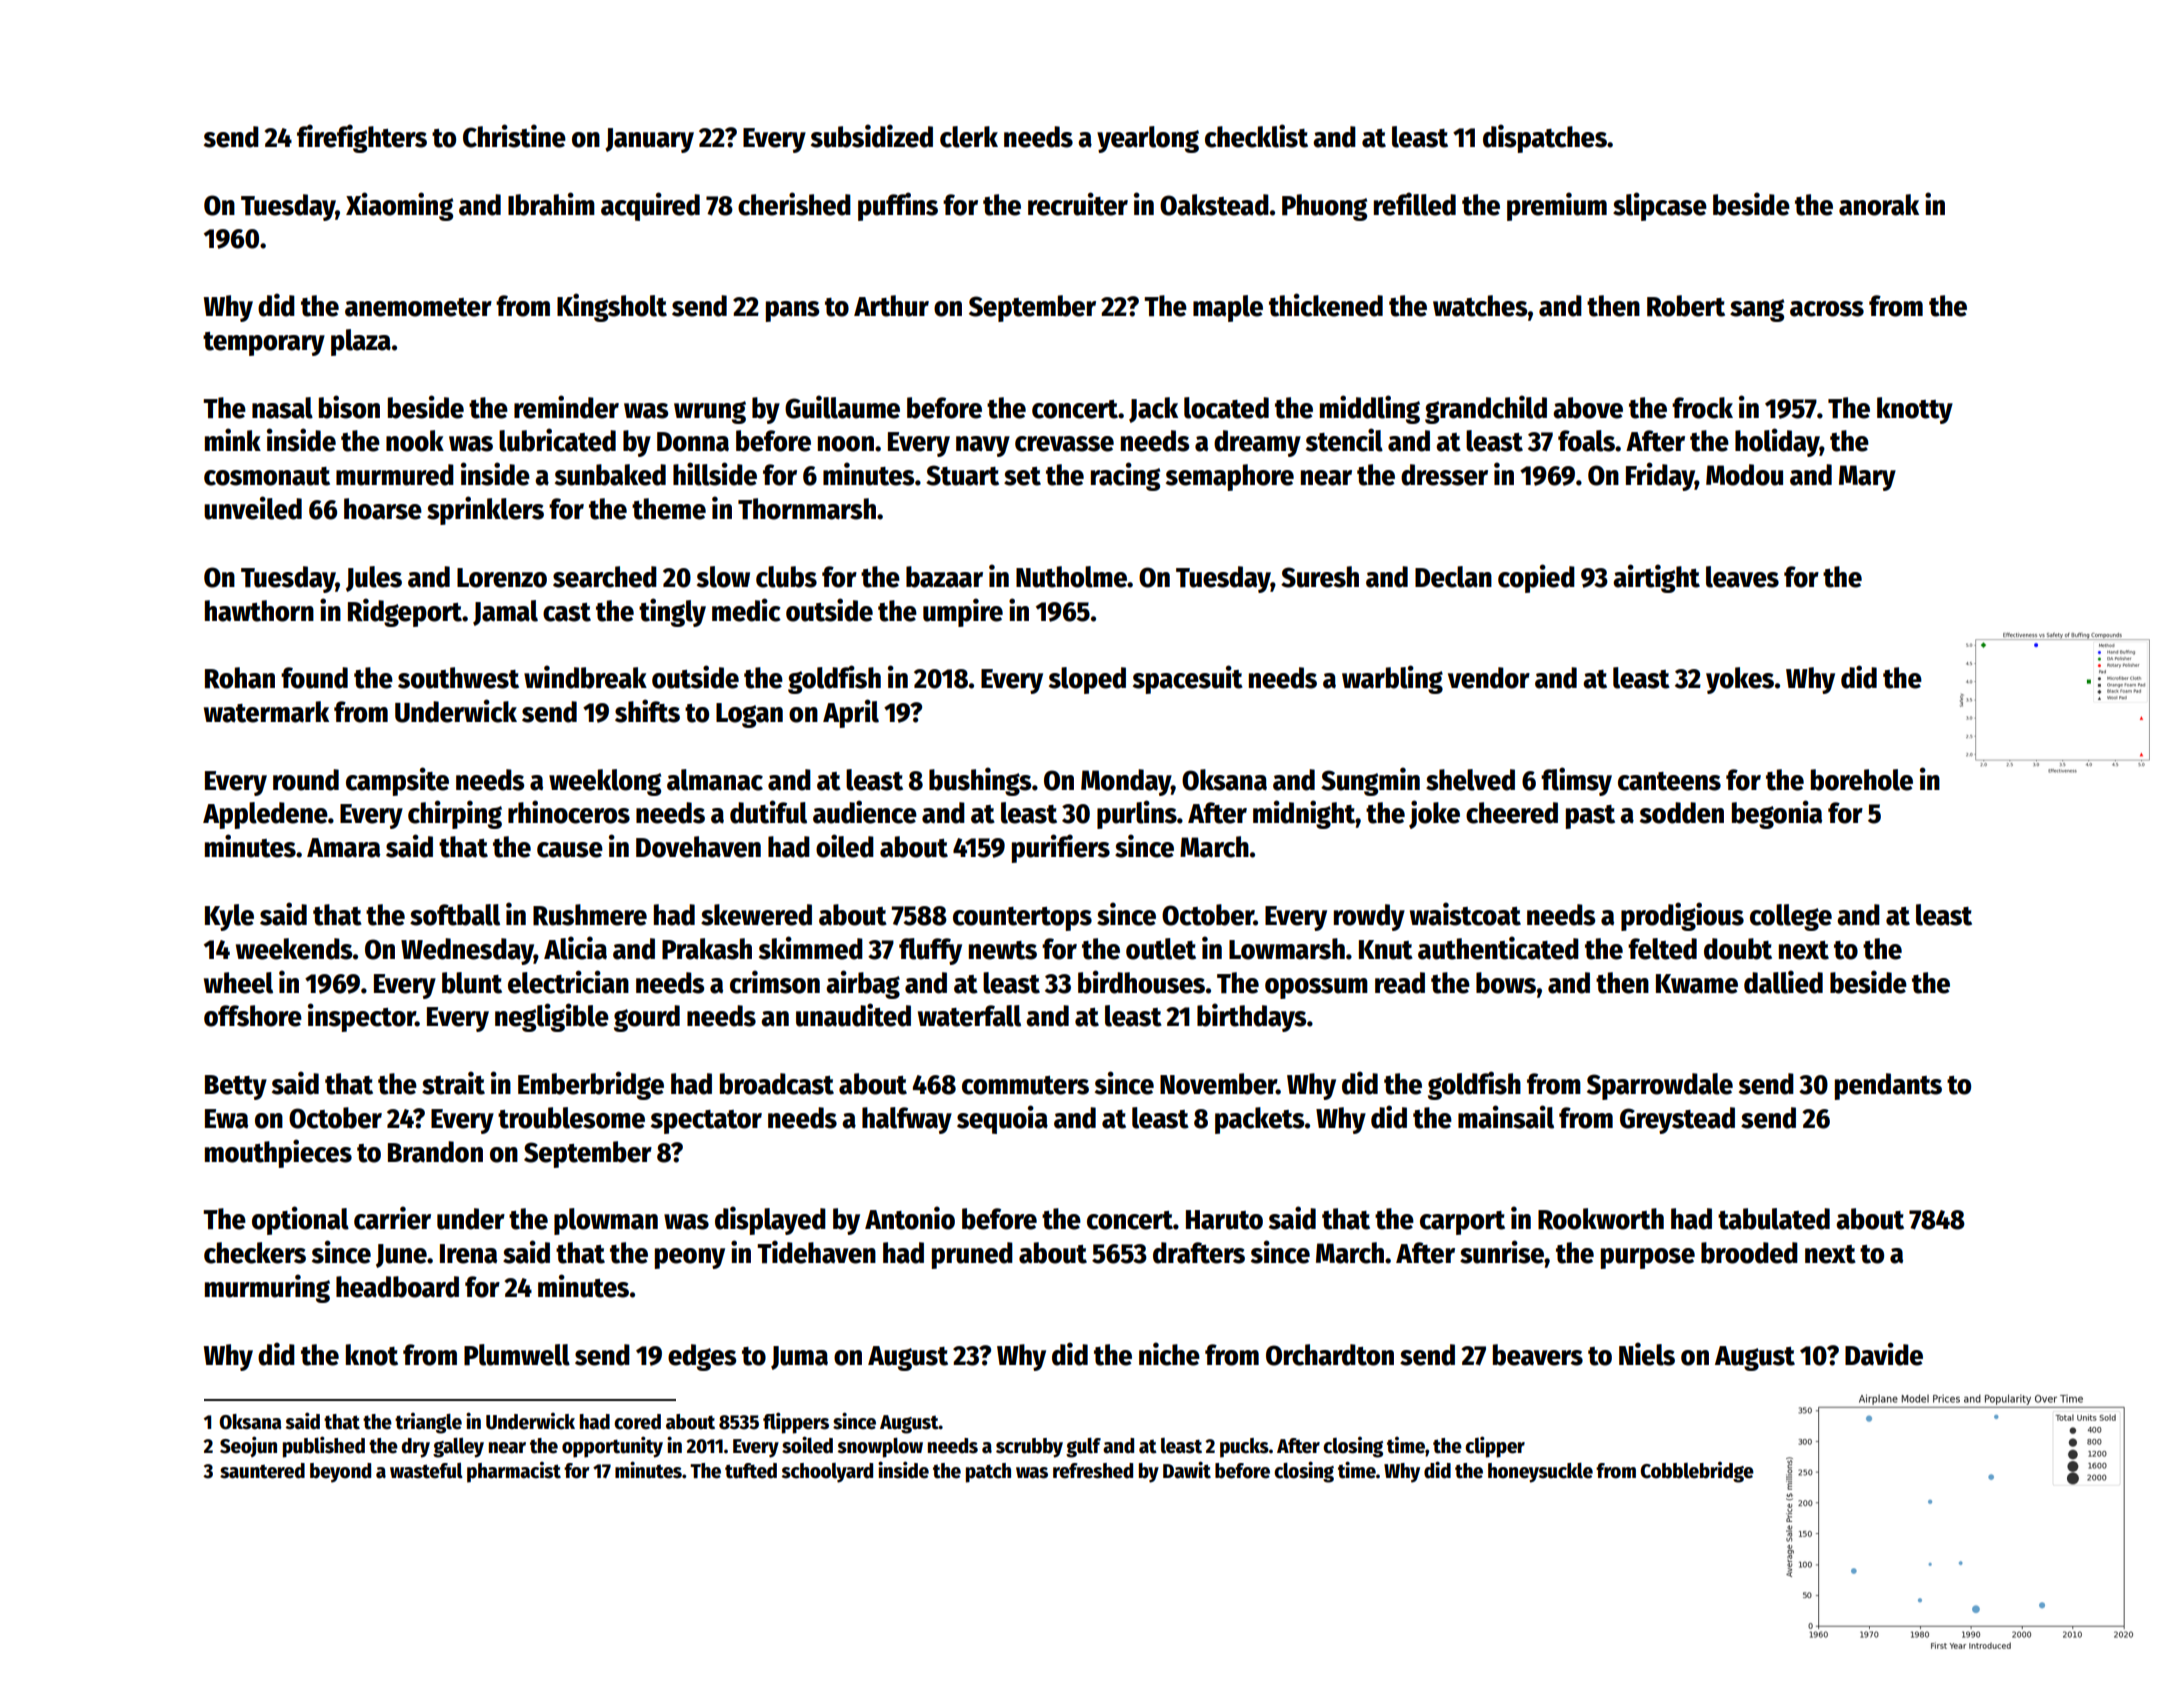 The width and height of the screenshot is (2178, 1683). Describe the element at coordinates (1777, 442) in the screenshot. I see `holiday` at that location.
